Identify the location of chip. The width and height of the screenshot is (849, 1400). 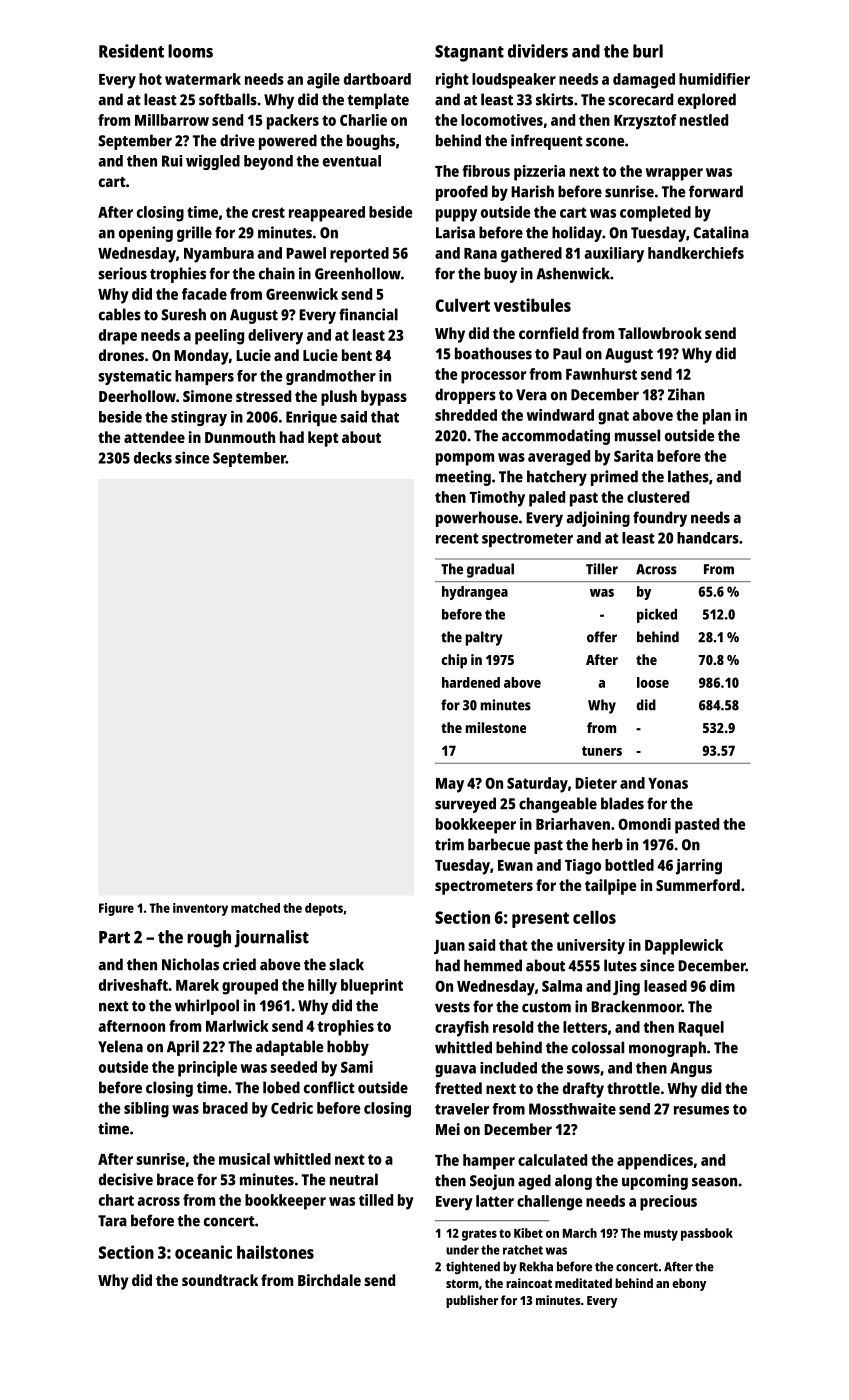
(454, 661).
